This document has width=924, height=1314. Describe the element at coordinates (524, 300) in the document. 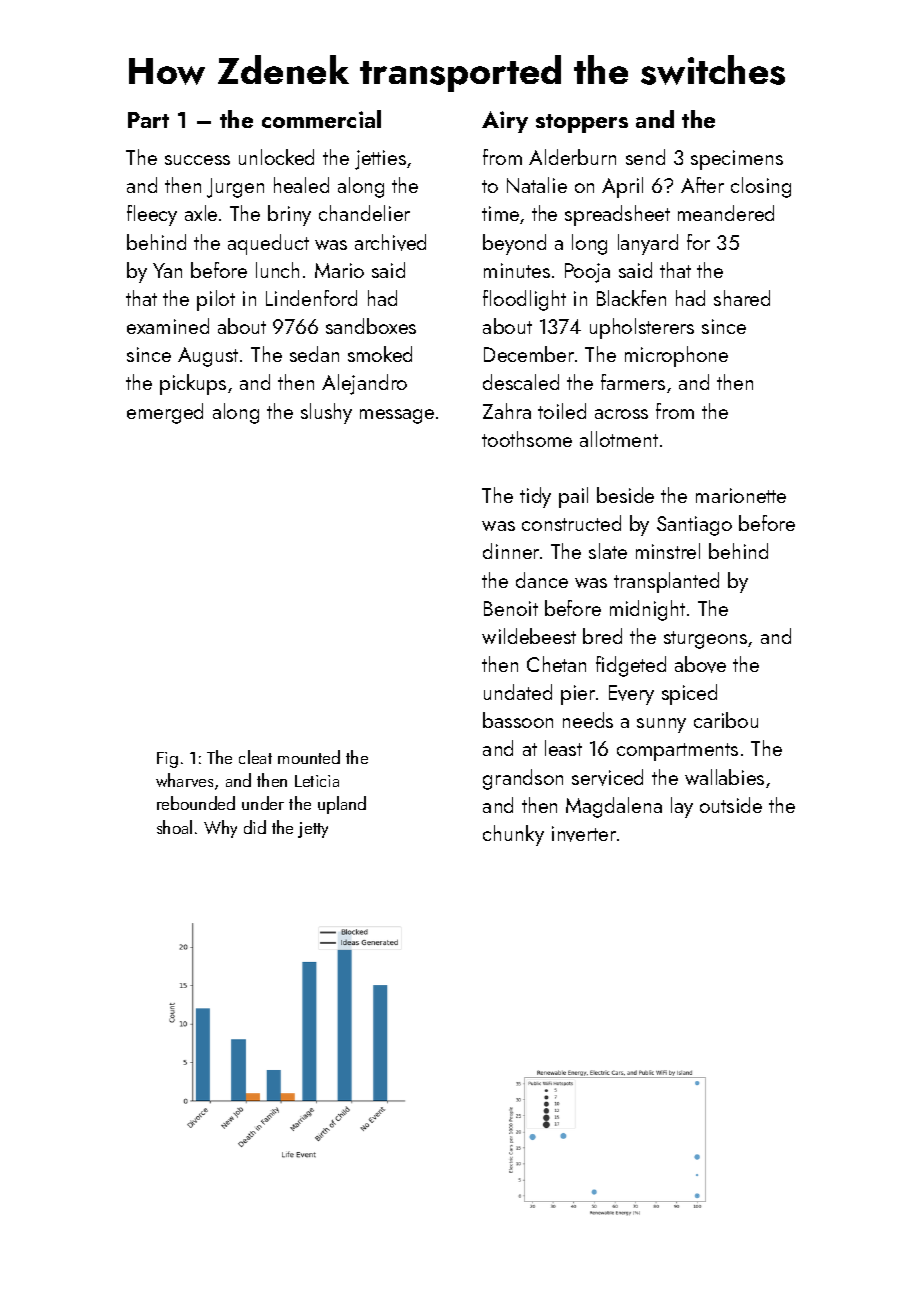

I see `floodlight` at that location.
